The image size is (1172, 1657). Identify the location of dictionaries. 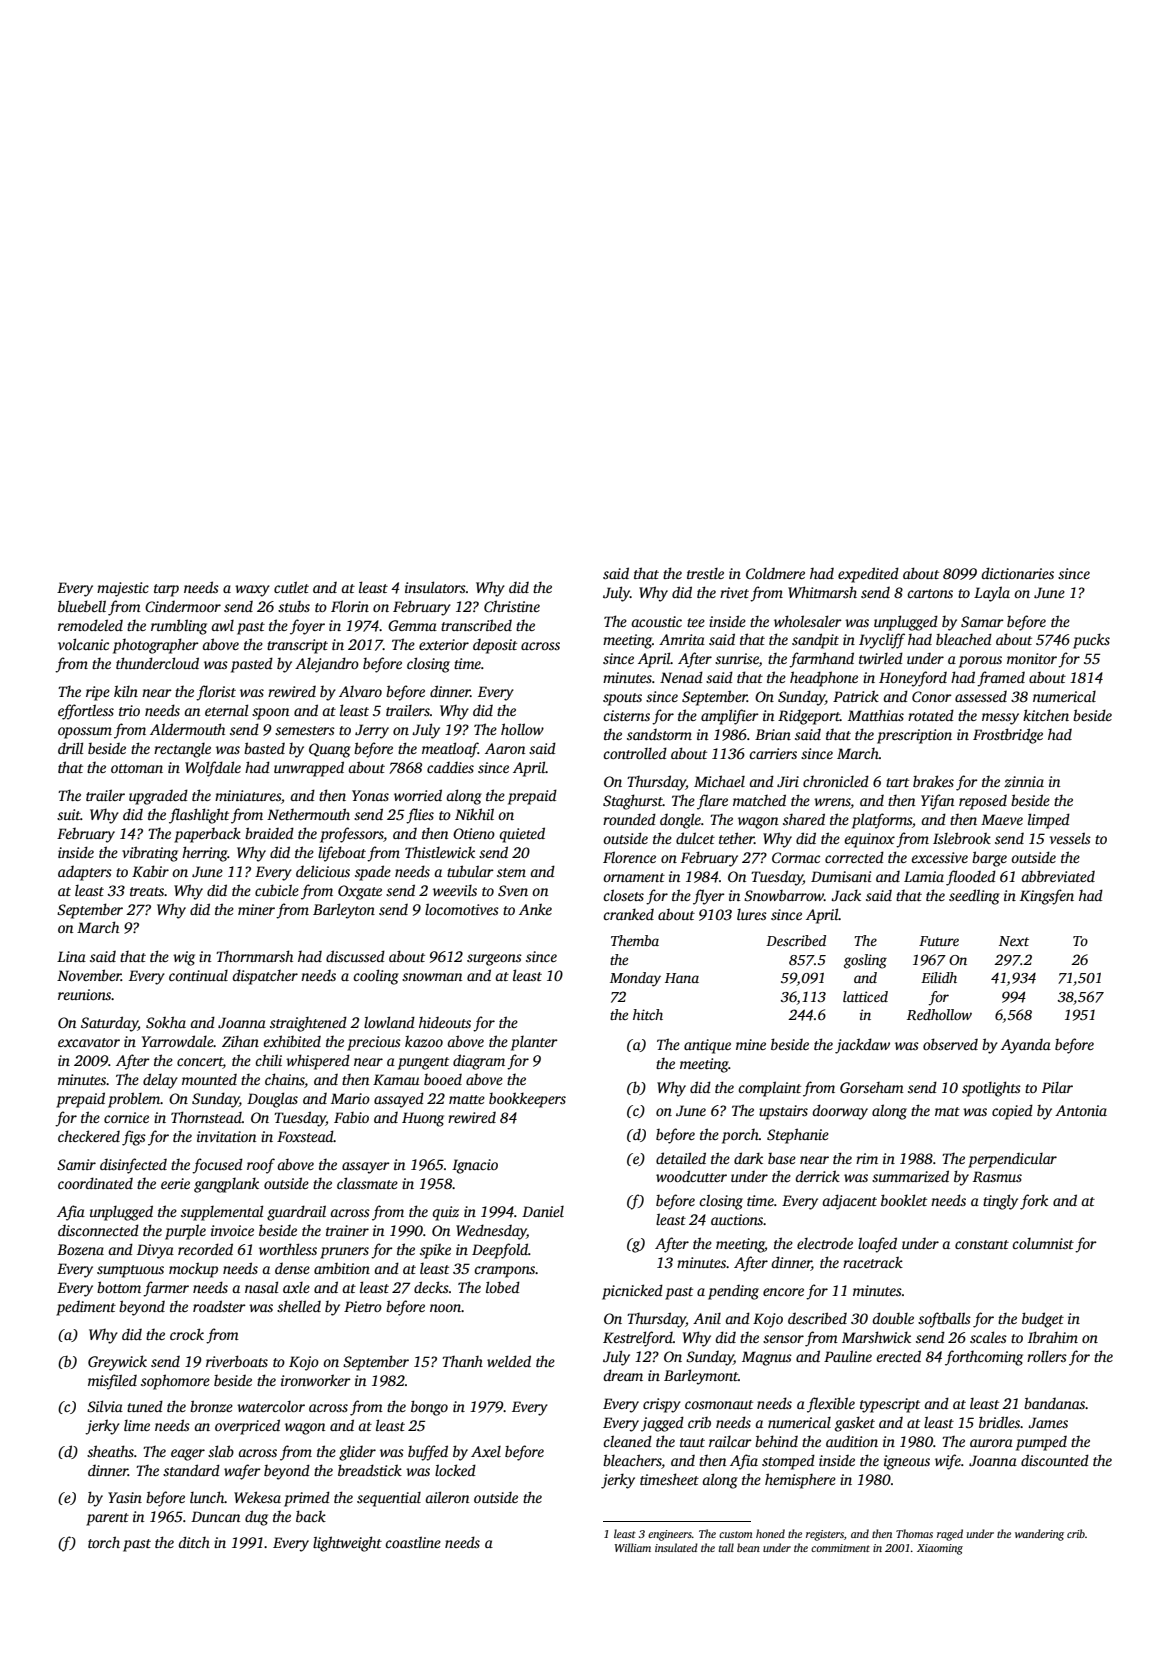
(1017, 573).
